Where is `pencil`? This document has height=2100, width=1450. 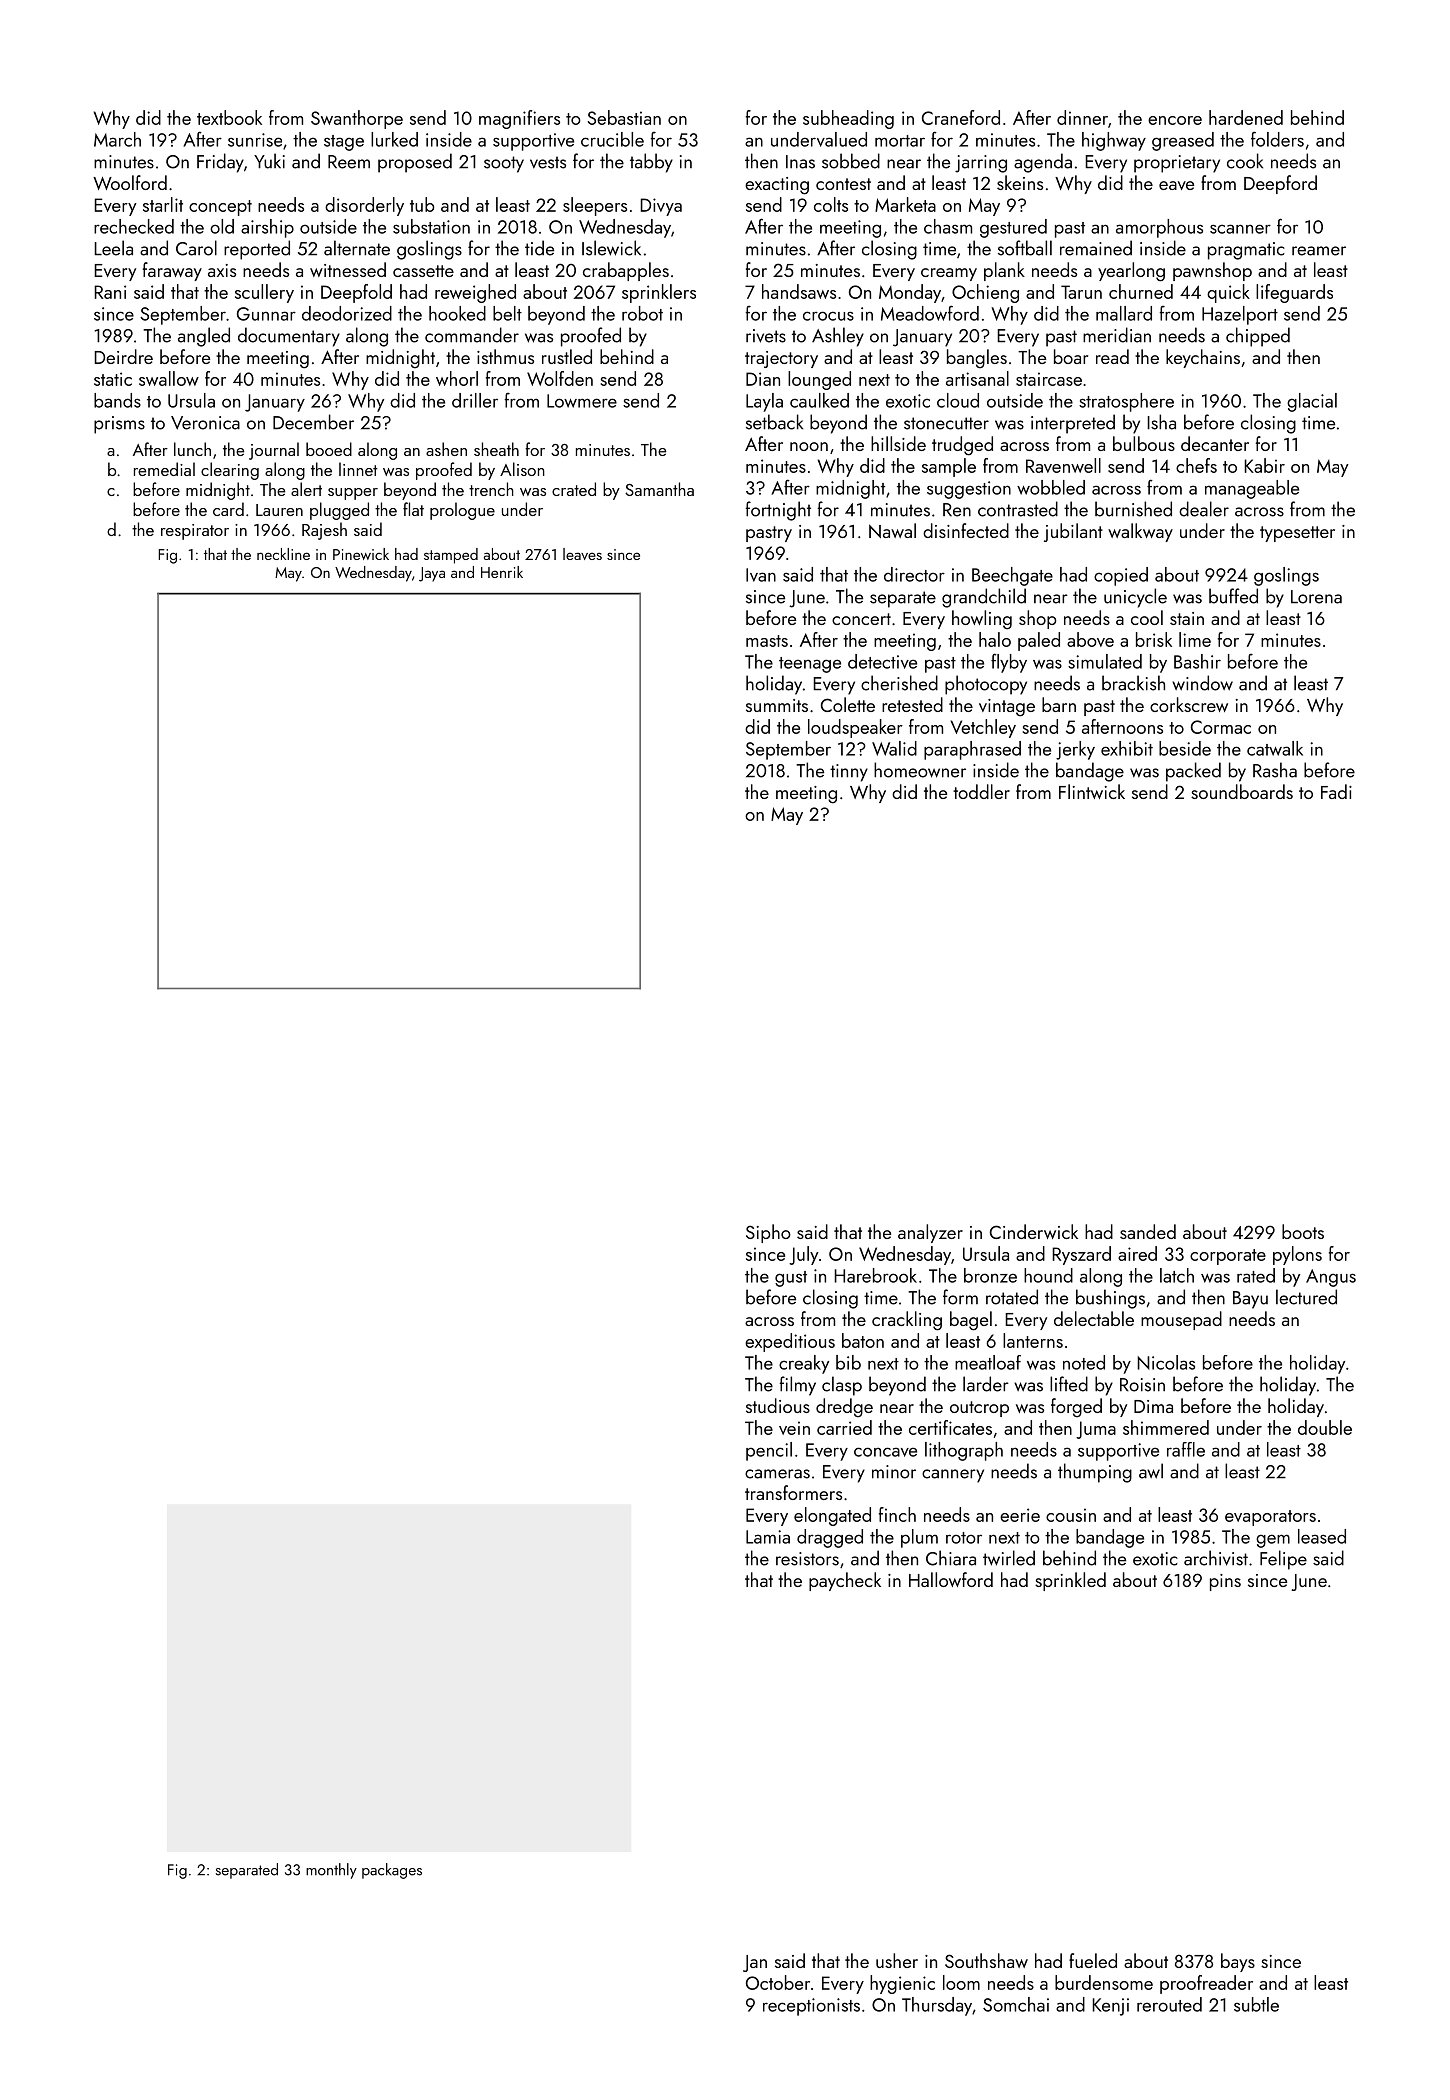
pencil is located at coordinates (769, 1451).
